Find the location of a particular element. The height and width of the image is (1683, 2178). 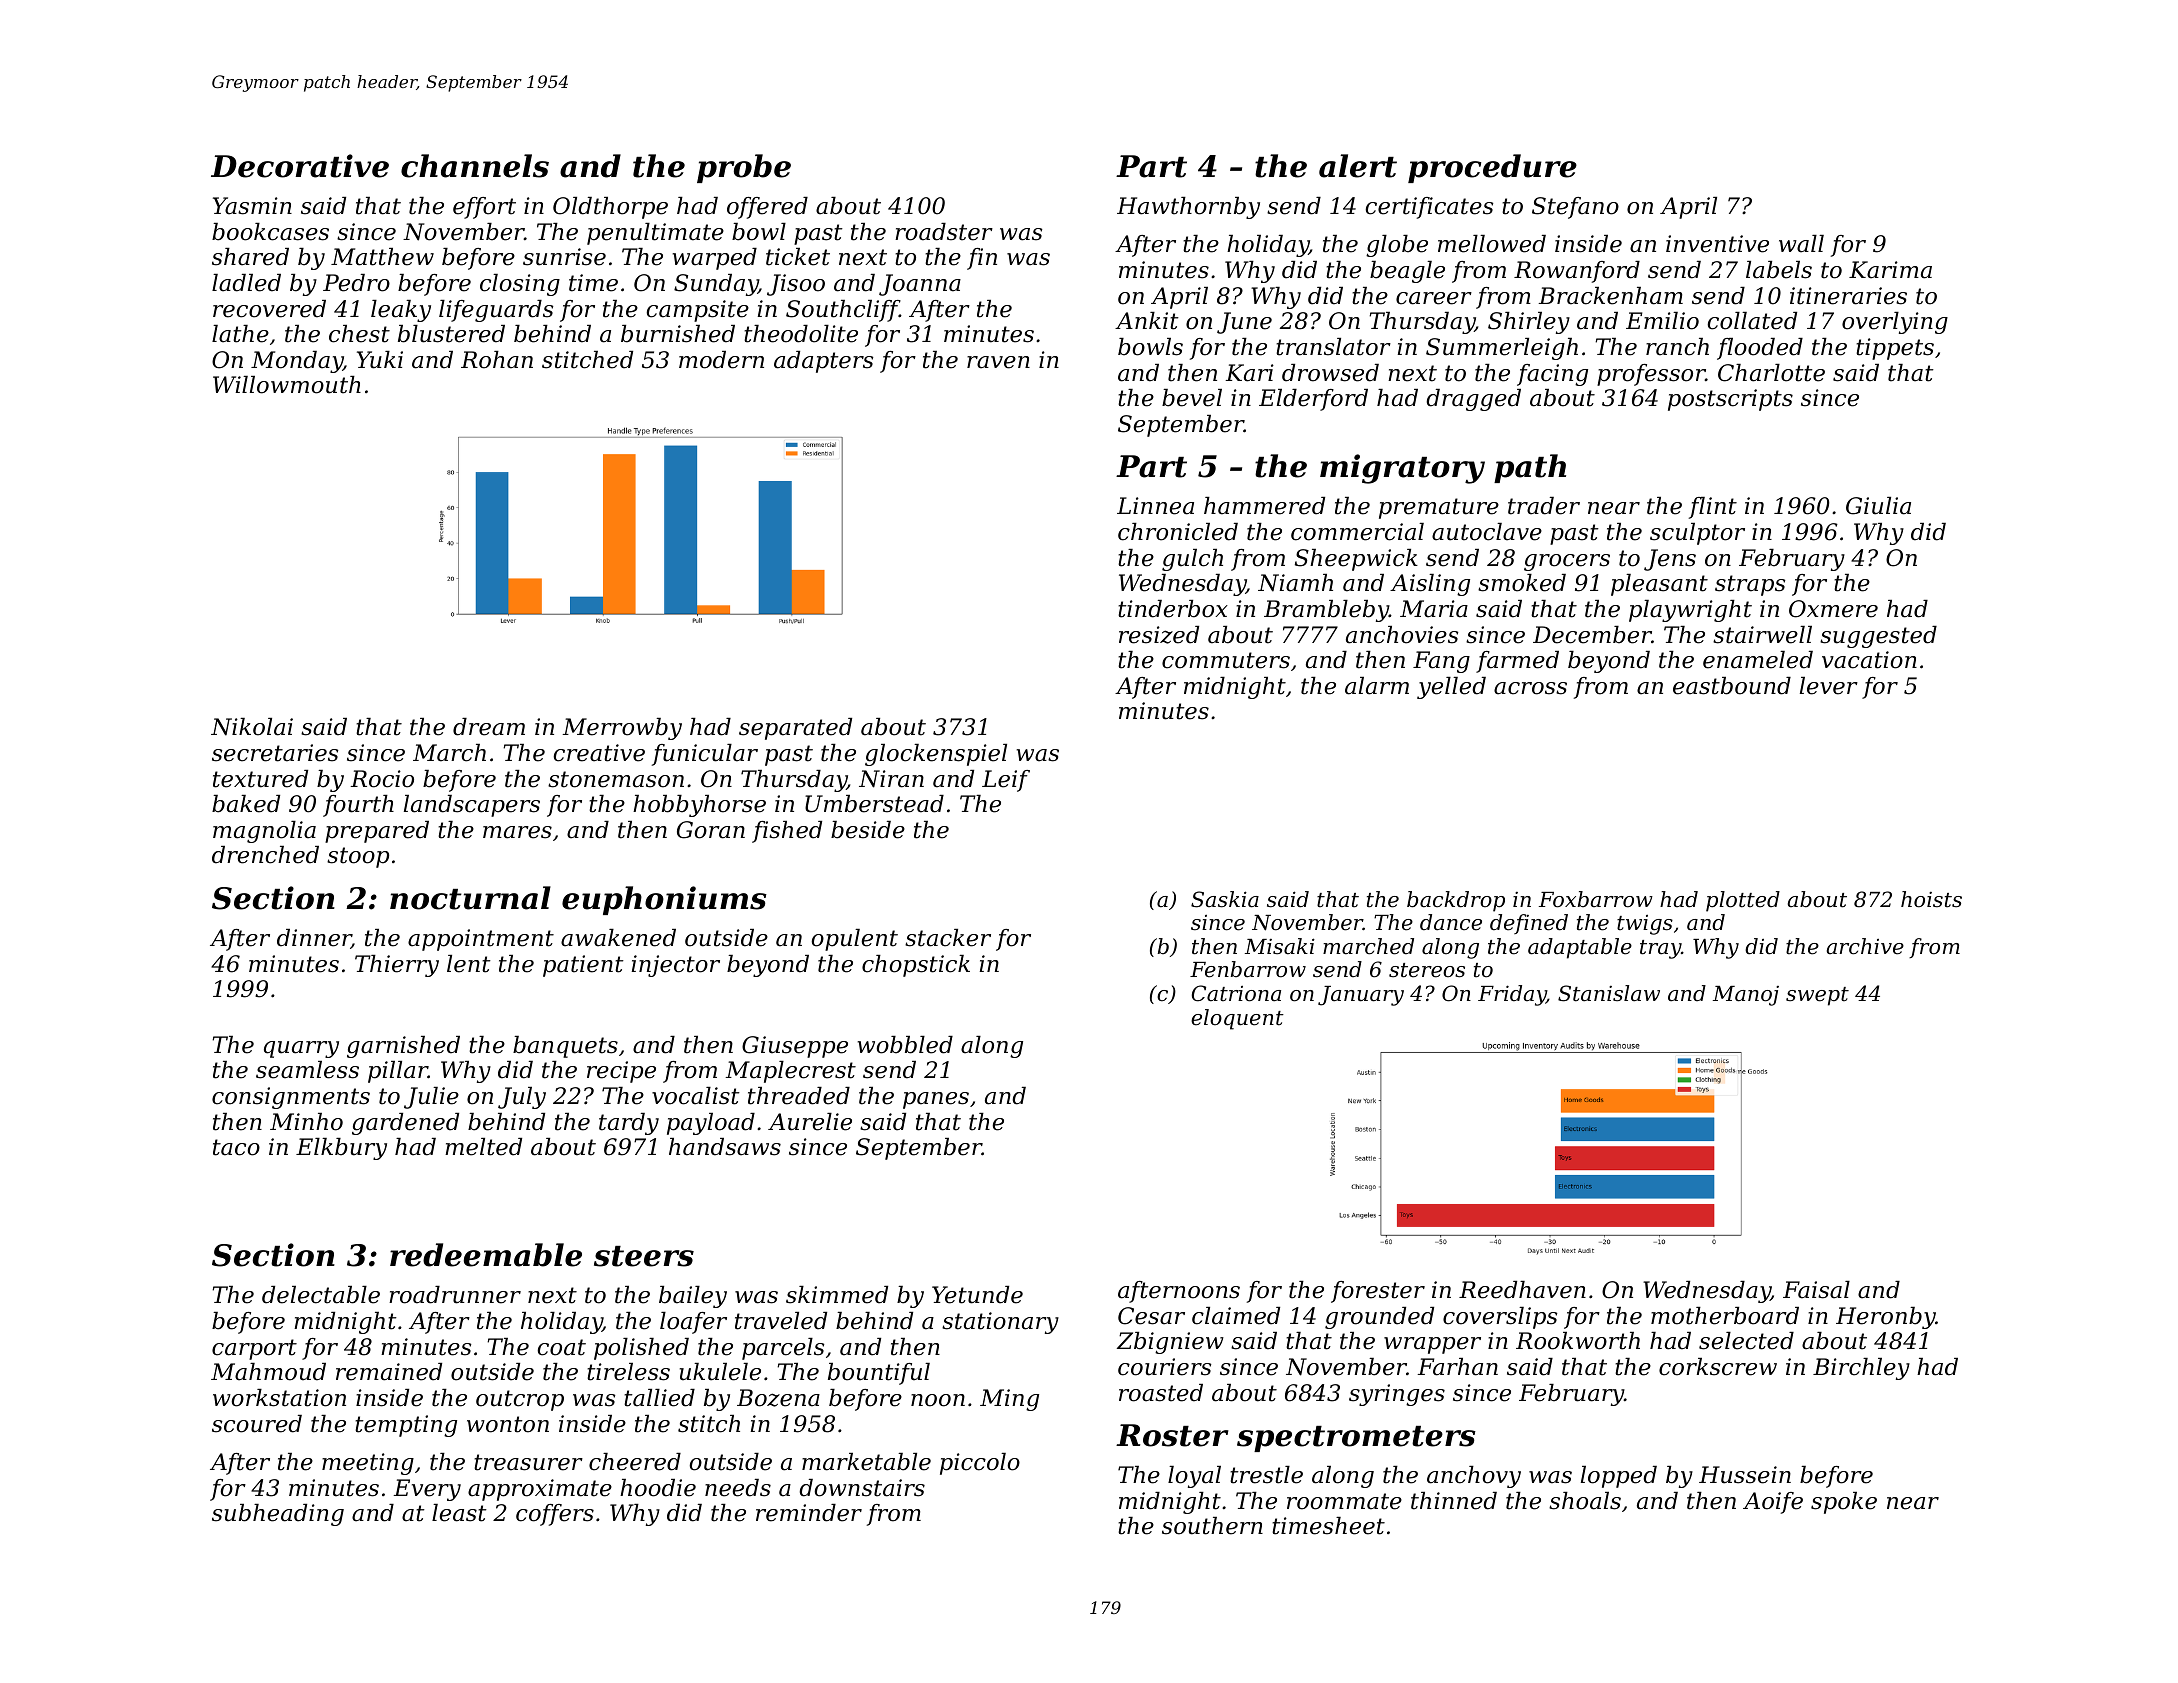

coffers is located at coordinates (555, 1515).
